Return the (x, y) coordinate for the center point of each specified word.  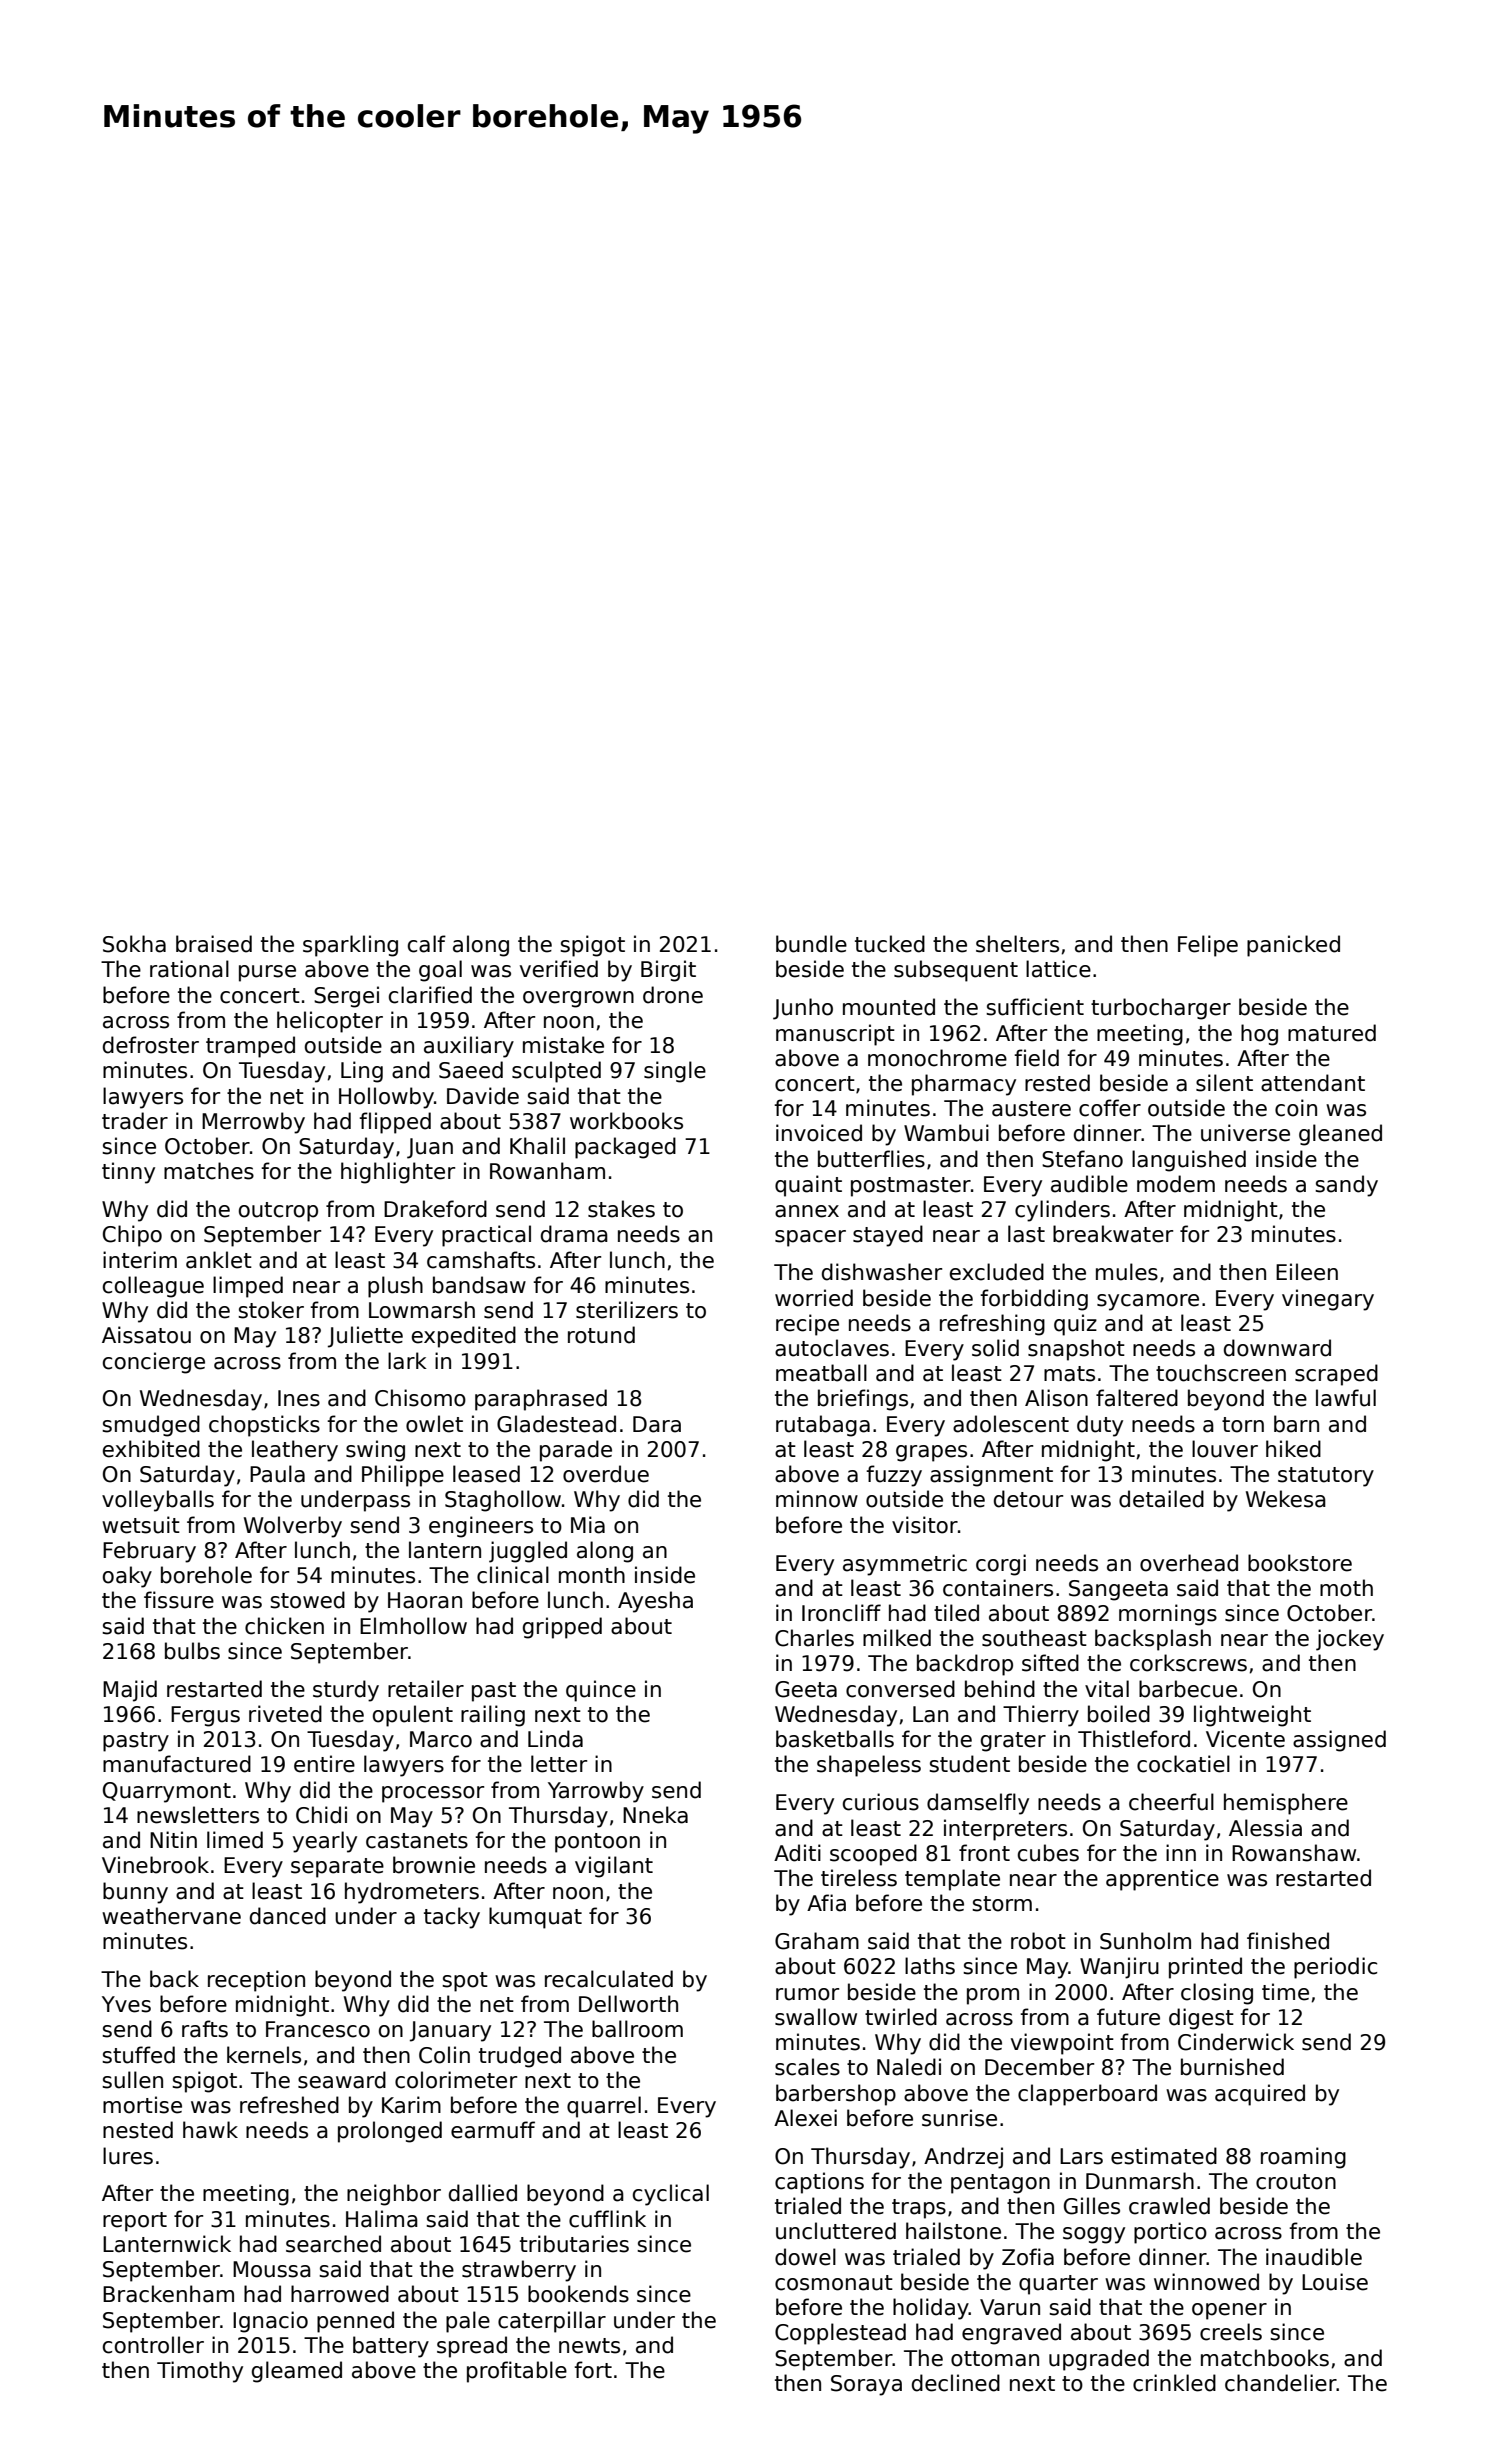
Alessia (1265, 1828)
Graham (817, 1941)
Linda (555, 1739)
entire (324, 1764)
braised (214, 944)
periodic (1335, 1968)
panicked (1293, 946)
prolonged (390, 2132)
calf (427, 944)
